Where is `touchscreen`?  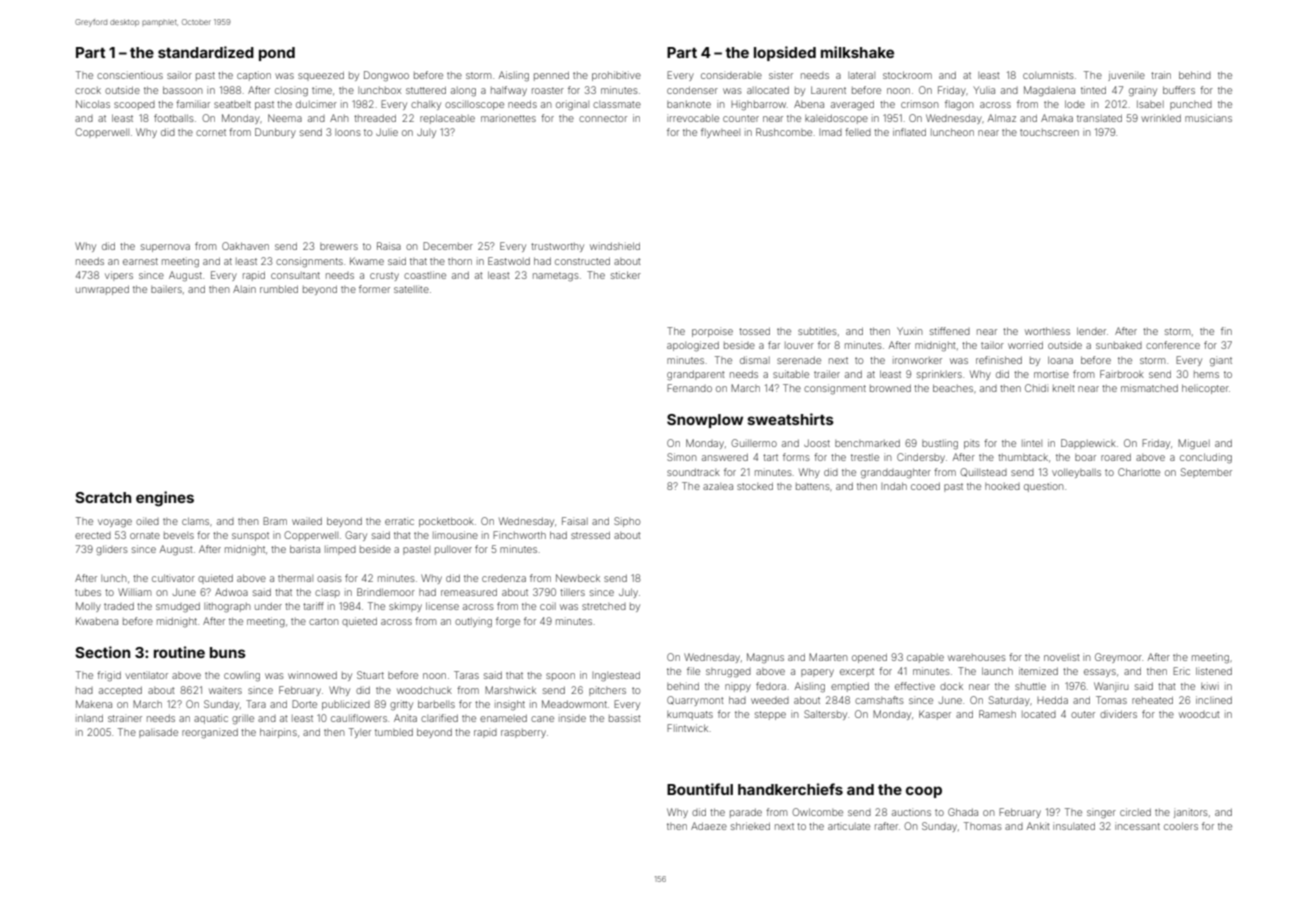 touchscreen is located at coordinates (1049, 132).
